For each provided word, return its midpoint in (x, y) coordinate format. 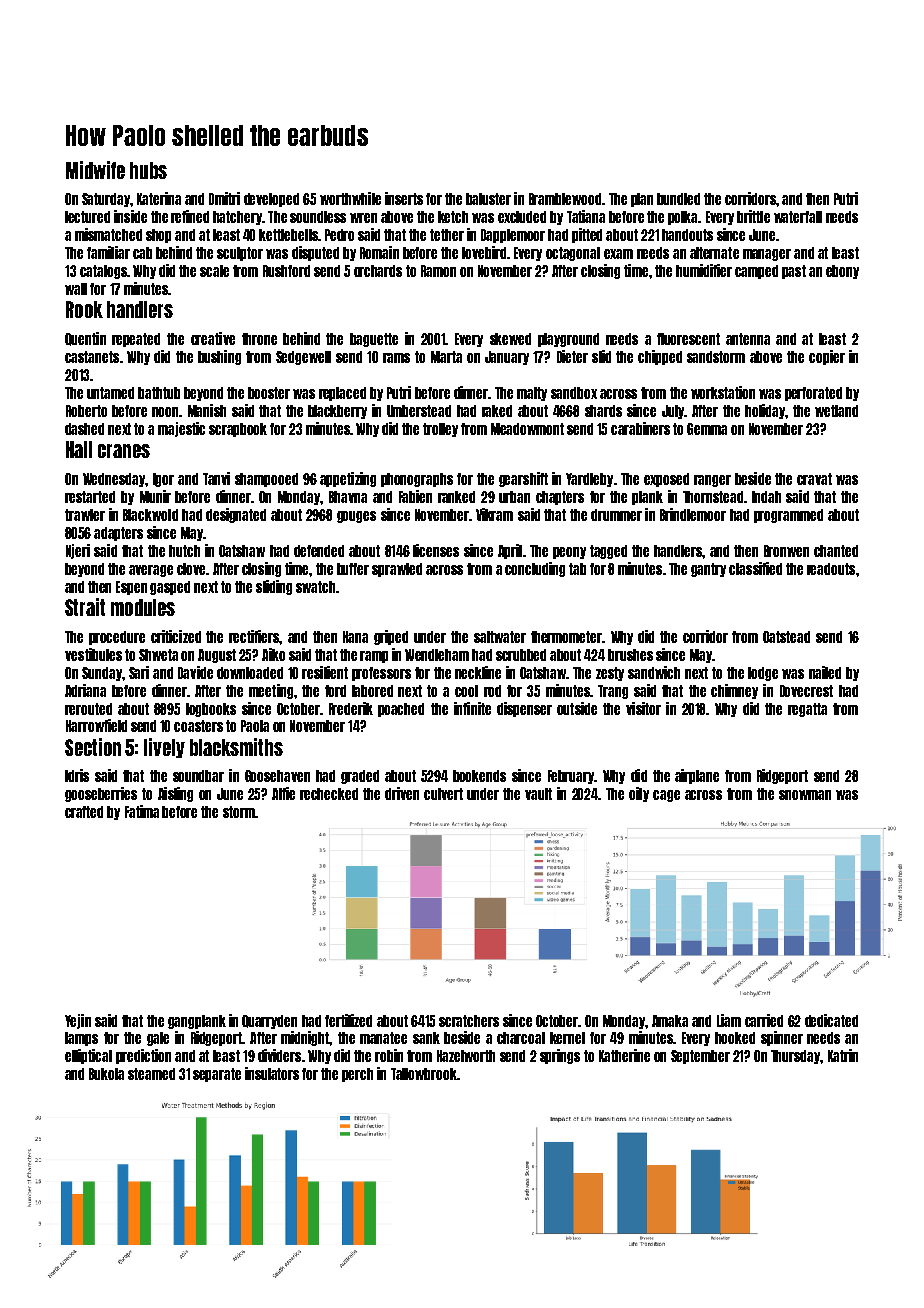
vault (538, 794)
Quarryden (269, 1022)
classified (755, 568)
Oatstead (786, 637)
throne (259, 339)
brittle (753, 216)
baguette (374, 340)
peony (569, 553)
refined (190, 216)
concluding (535, 569)
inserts (404, 198)
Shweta (158, 655)
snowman (805, 795)
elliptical (88, 1056)
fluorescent (688, 339)
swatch (315, 587)
